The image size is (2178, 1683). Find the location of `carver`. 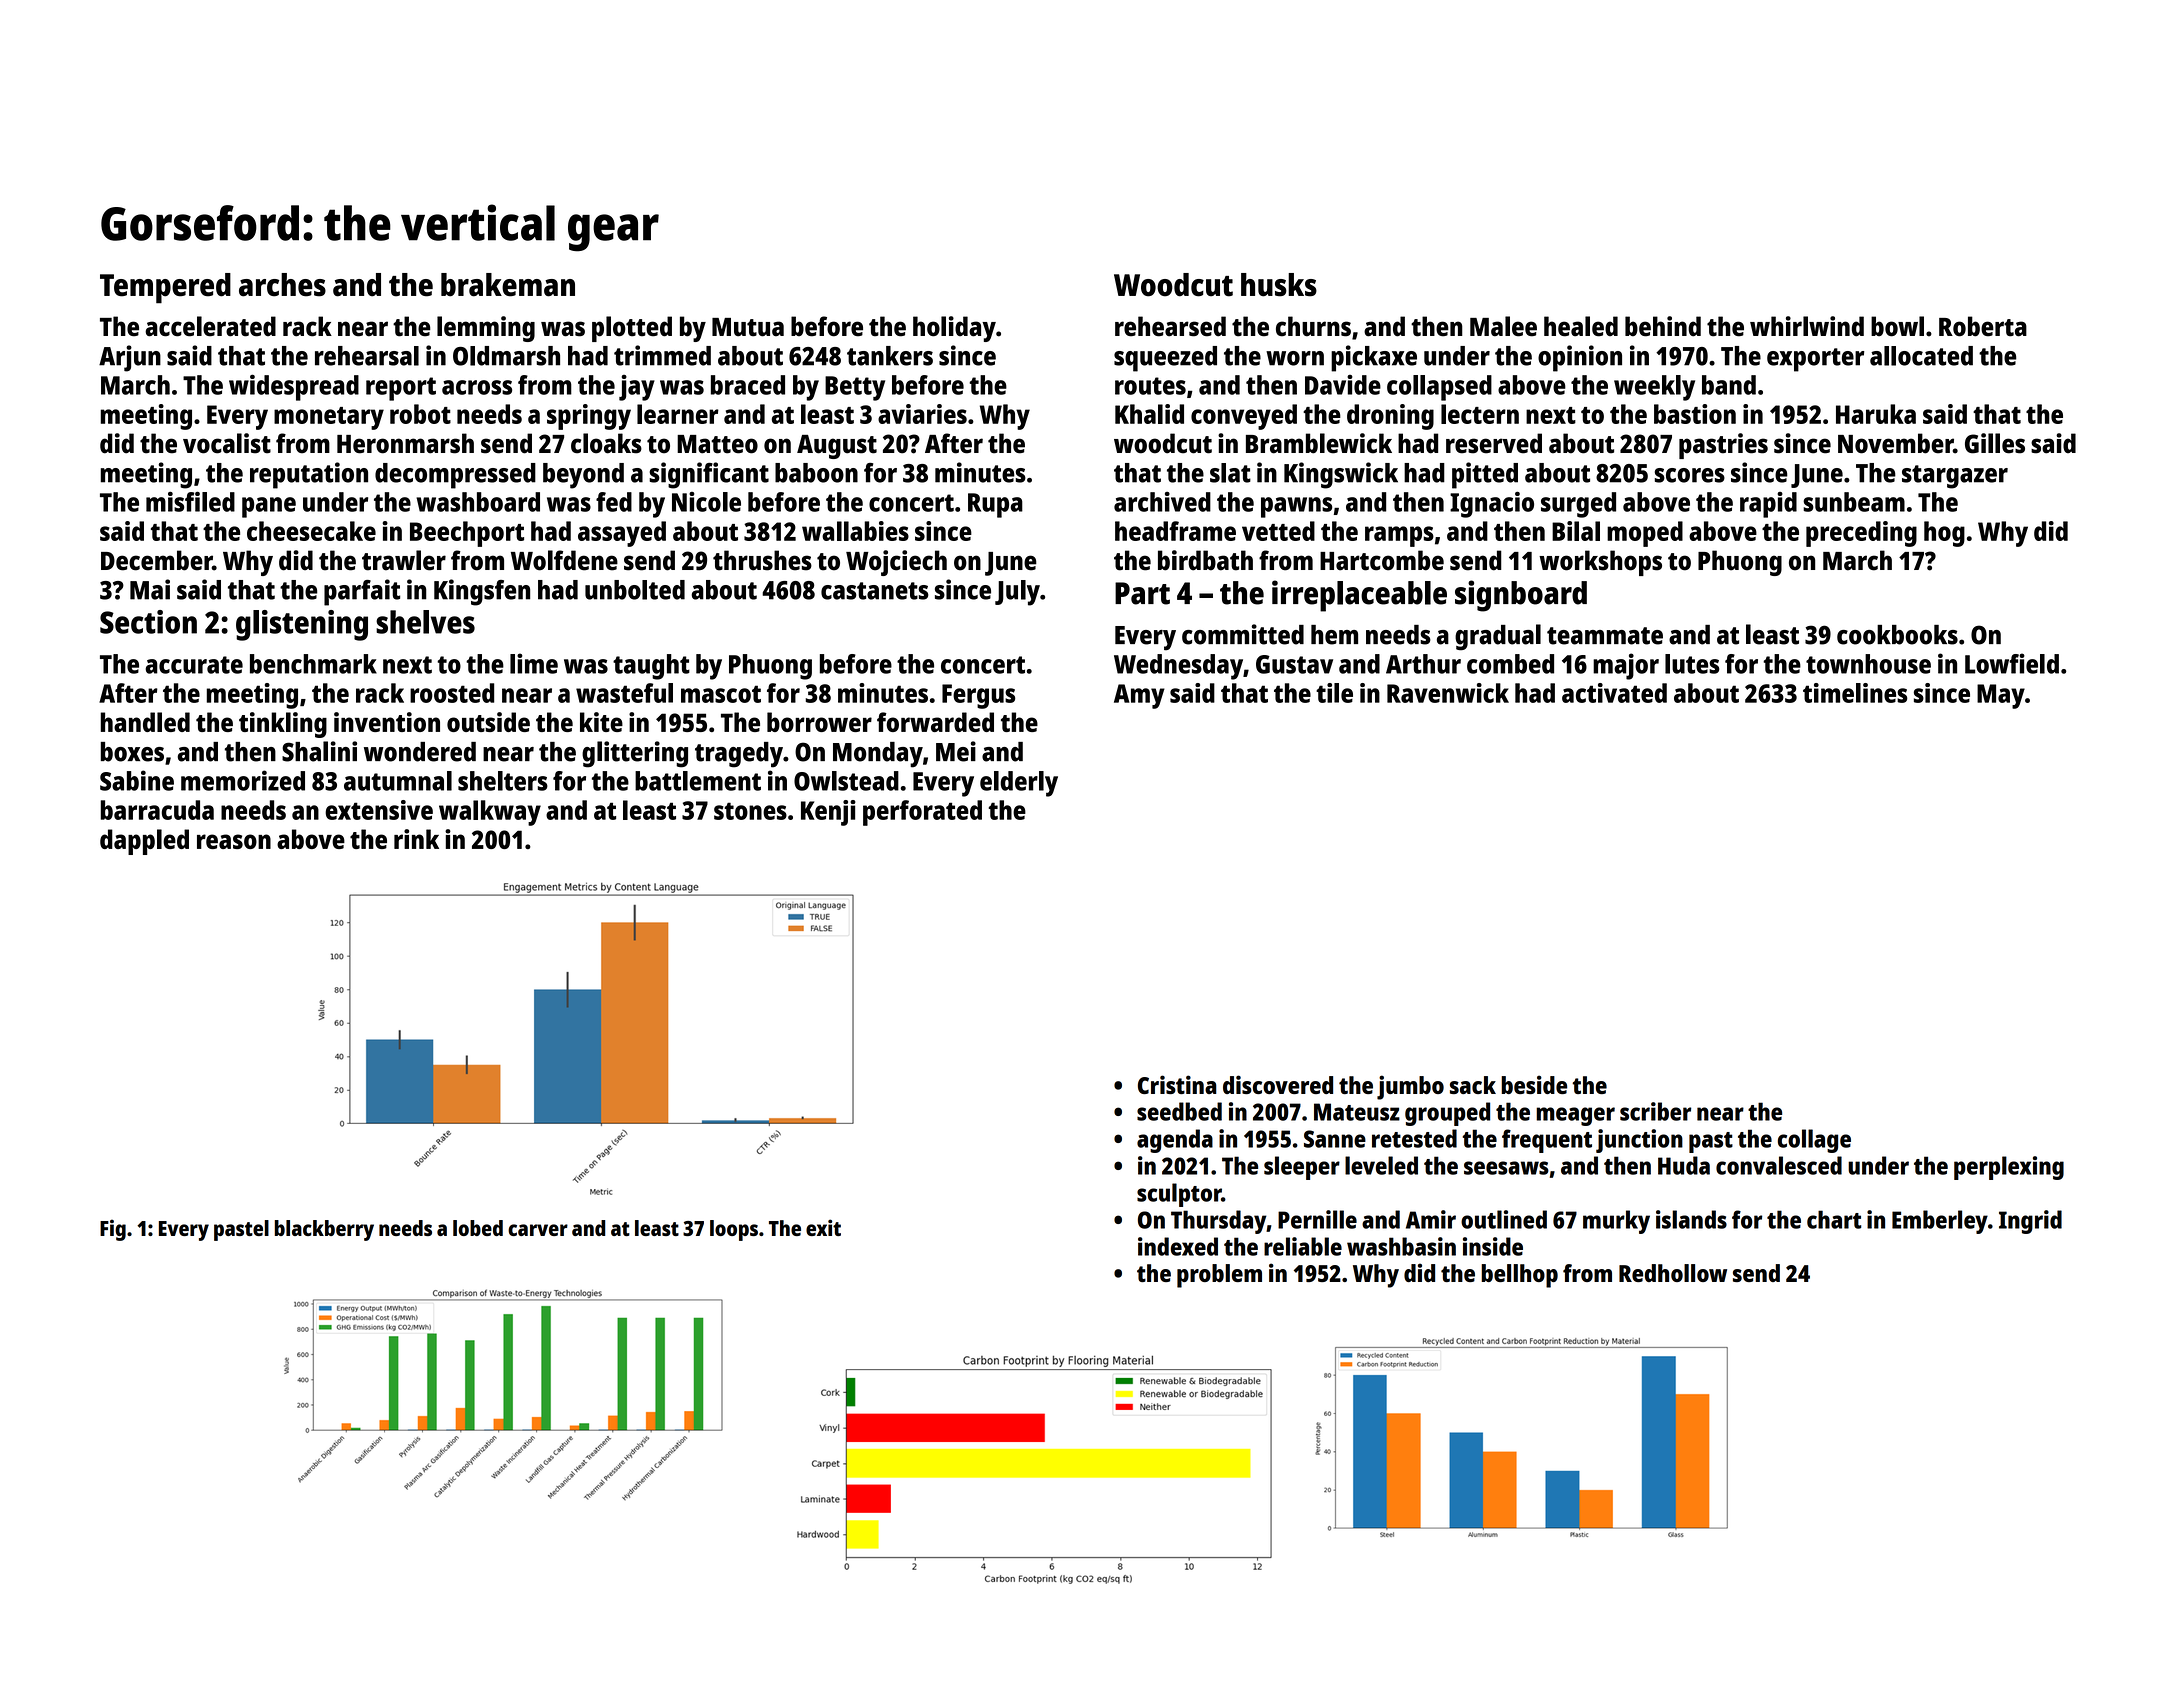

carver is located at coordinates (538, 1230).
